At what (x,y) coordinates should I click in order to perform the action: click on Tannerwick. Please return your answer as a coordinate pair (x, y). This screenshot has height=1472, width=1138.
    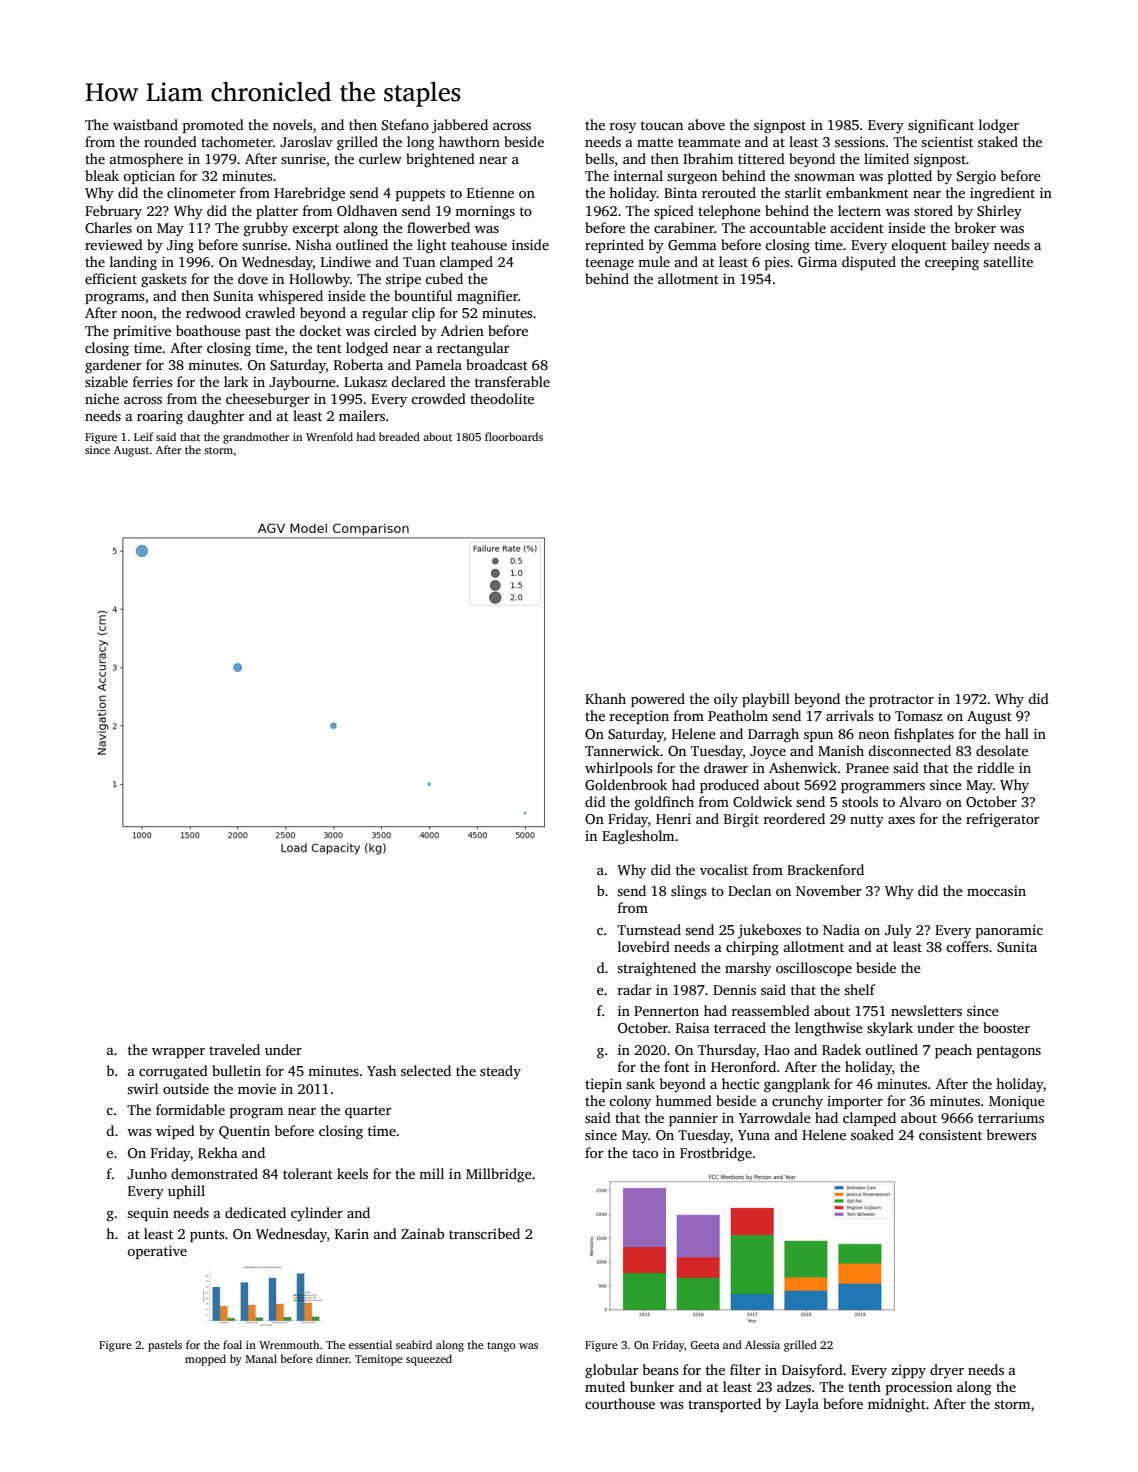
    Looking at the image, I should click on (622, 750).
